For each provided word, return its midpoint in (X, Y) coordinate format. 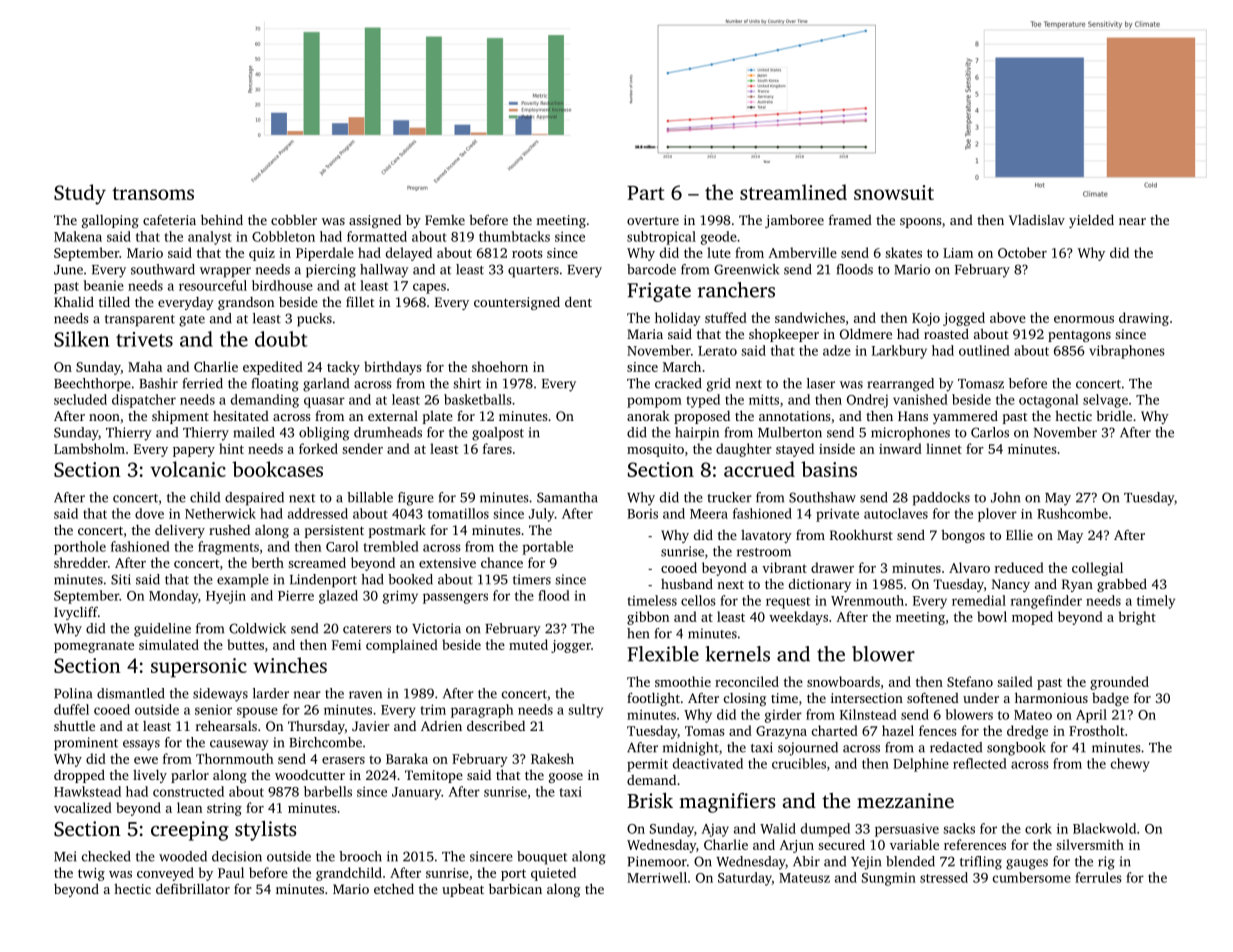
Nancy (1011, 585)
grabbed (1122, 585)
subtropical (661, 238)
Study (80, 194)
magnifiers (727, 803)
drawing (1144, 319)
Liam (958, 253)
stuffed (726, 317)
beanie (104, 285)
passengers (455, 598)
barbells (328, 791)
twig (91, 874)
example (243, 581)
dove (149, 513)
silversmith (1090, 844)
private (837, 515)
